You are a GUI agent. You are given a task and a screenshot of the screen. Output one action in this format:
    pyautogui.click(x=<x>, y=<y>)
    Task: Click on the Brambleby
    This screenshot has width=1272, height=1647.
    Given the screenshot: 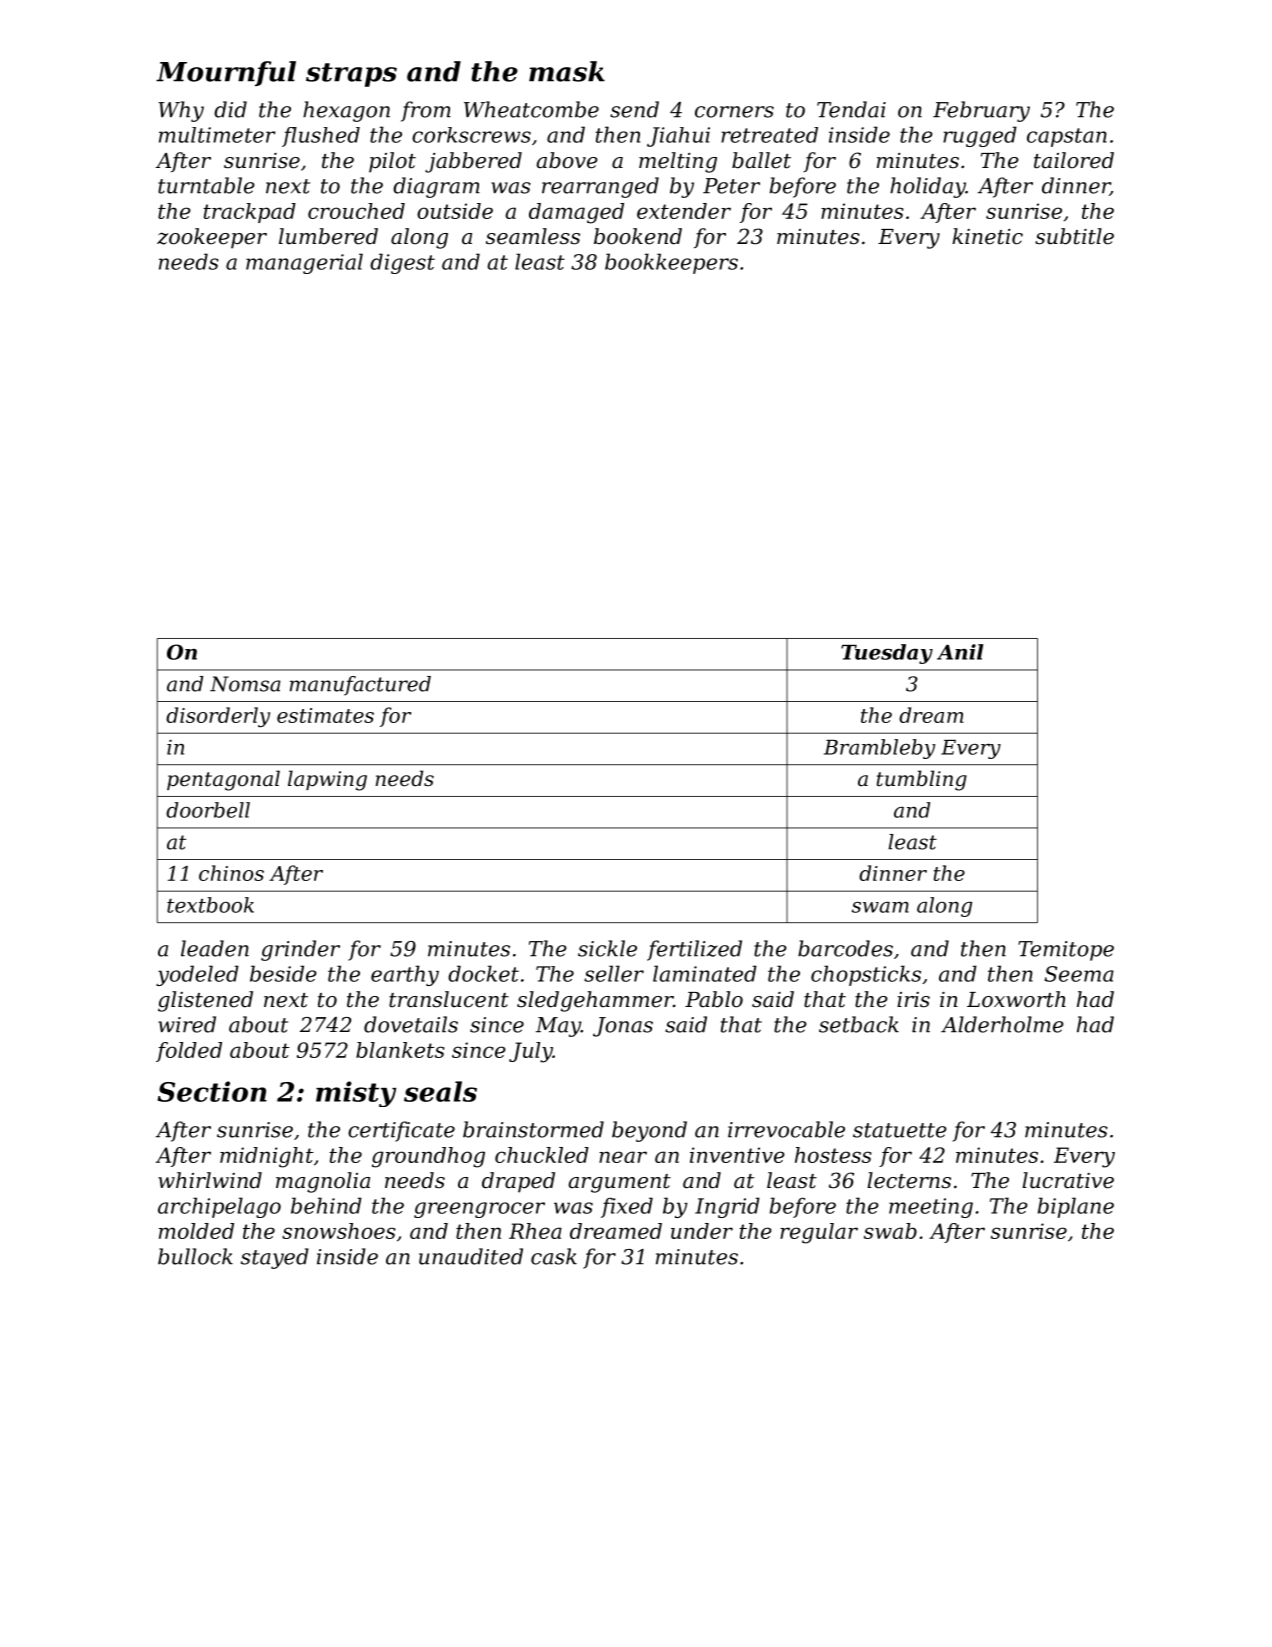 What is the action you would take?
    pyautogui.click(x=879, y=749)
